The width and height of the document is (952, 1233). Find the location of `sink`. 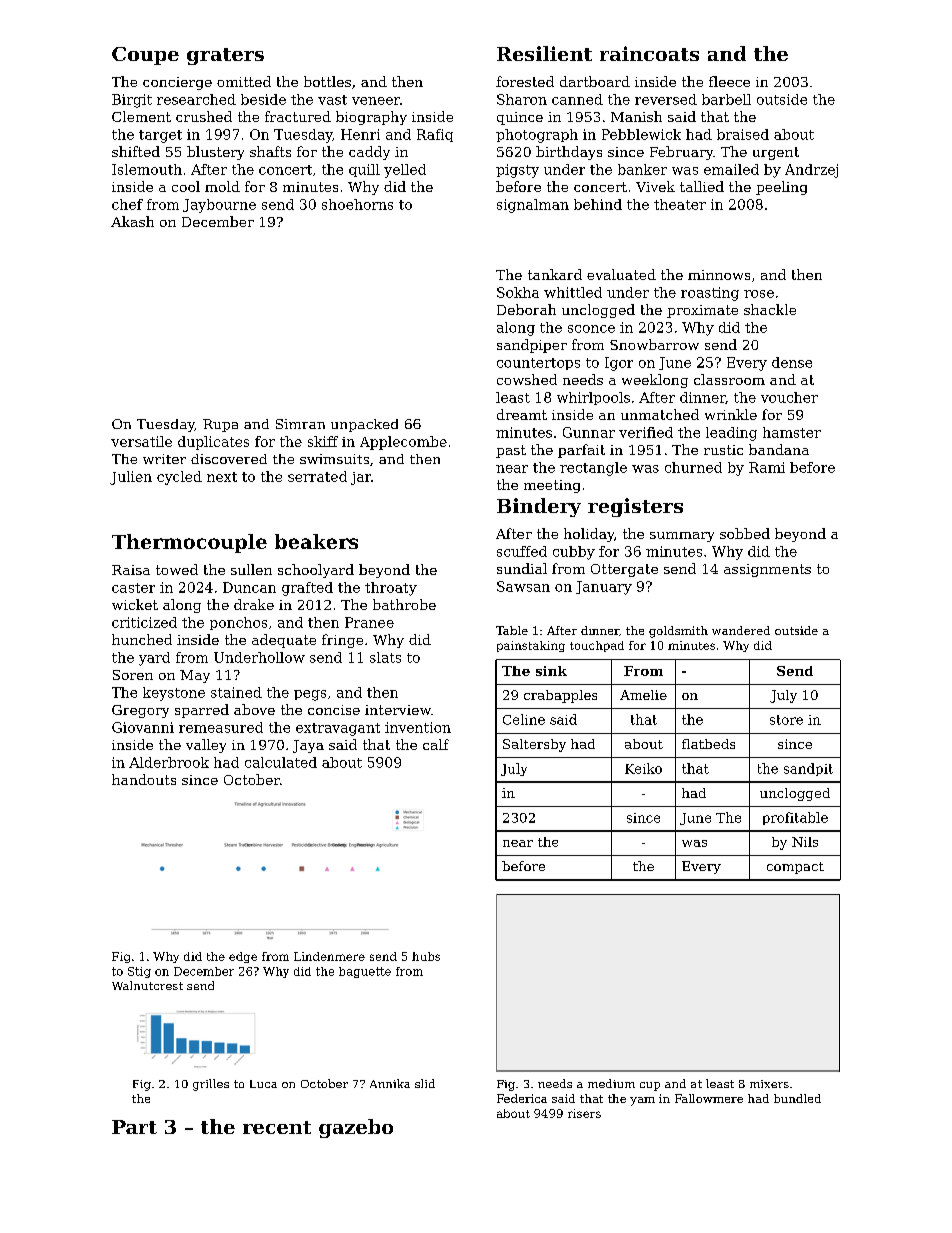

sink is located at coordinates (551, 671).
